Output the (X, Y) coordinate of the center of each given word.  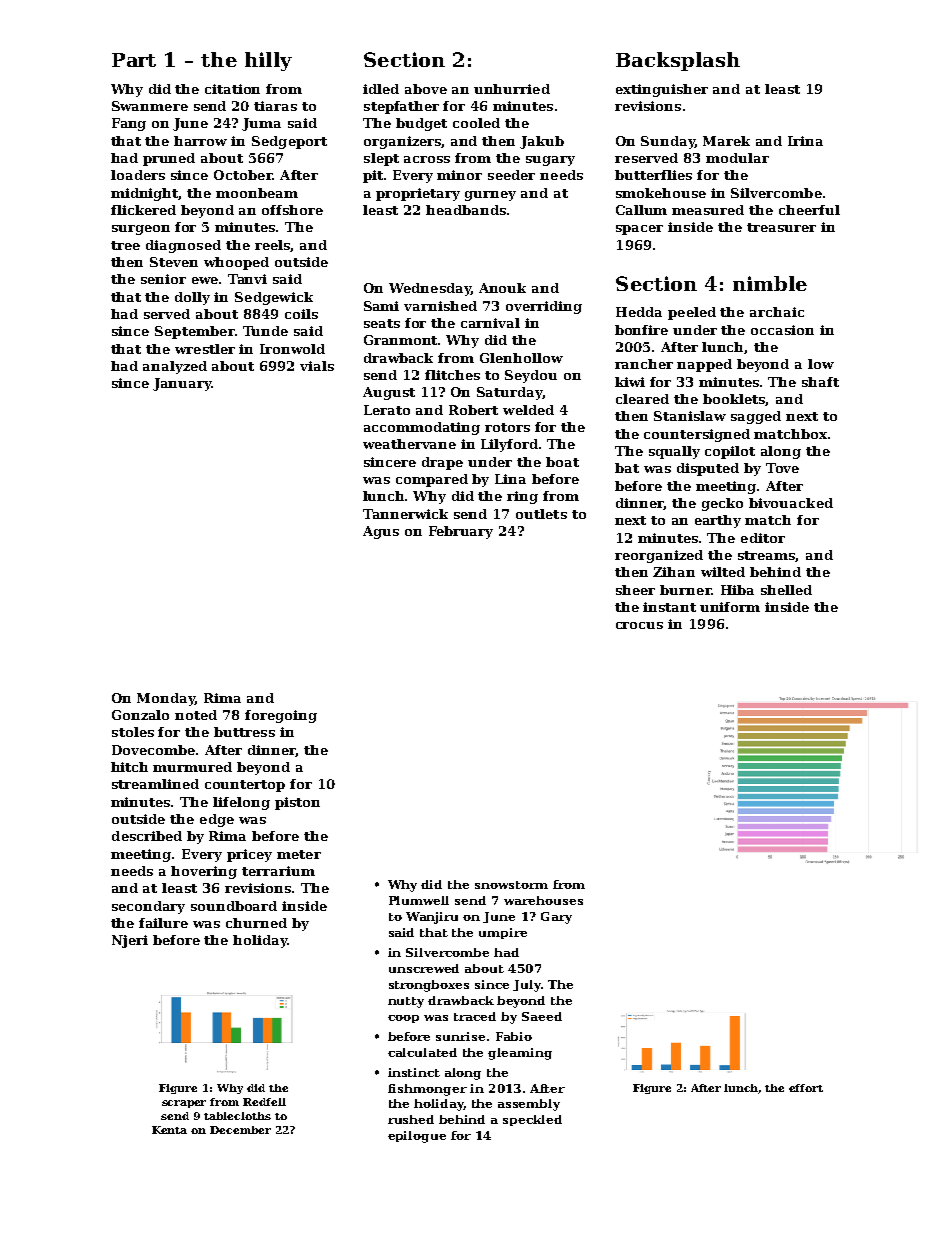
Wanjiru (432, 918)
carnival (490, 323)
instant (669, 607)
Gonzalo (140, 715)
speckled (532, 1120)
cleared (642, 399)
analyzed (175, 367)
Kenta (169, 1130)
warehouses (543, 900)
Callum (641, 210)
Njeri (130, 941)
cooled (476, 123)
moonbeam (257, 193)
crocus (639, 625)
